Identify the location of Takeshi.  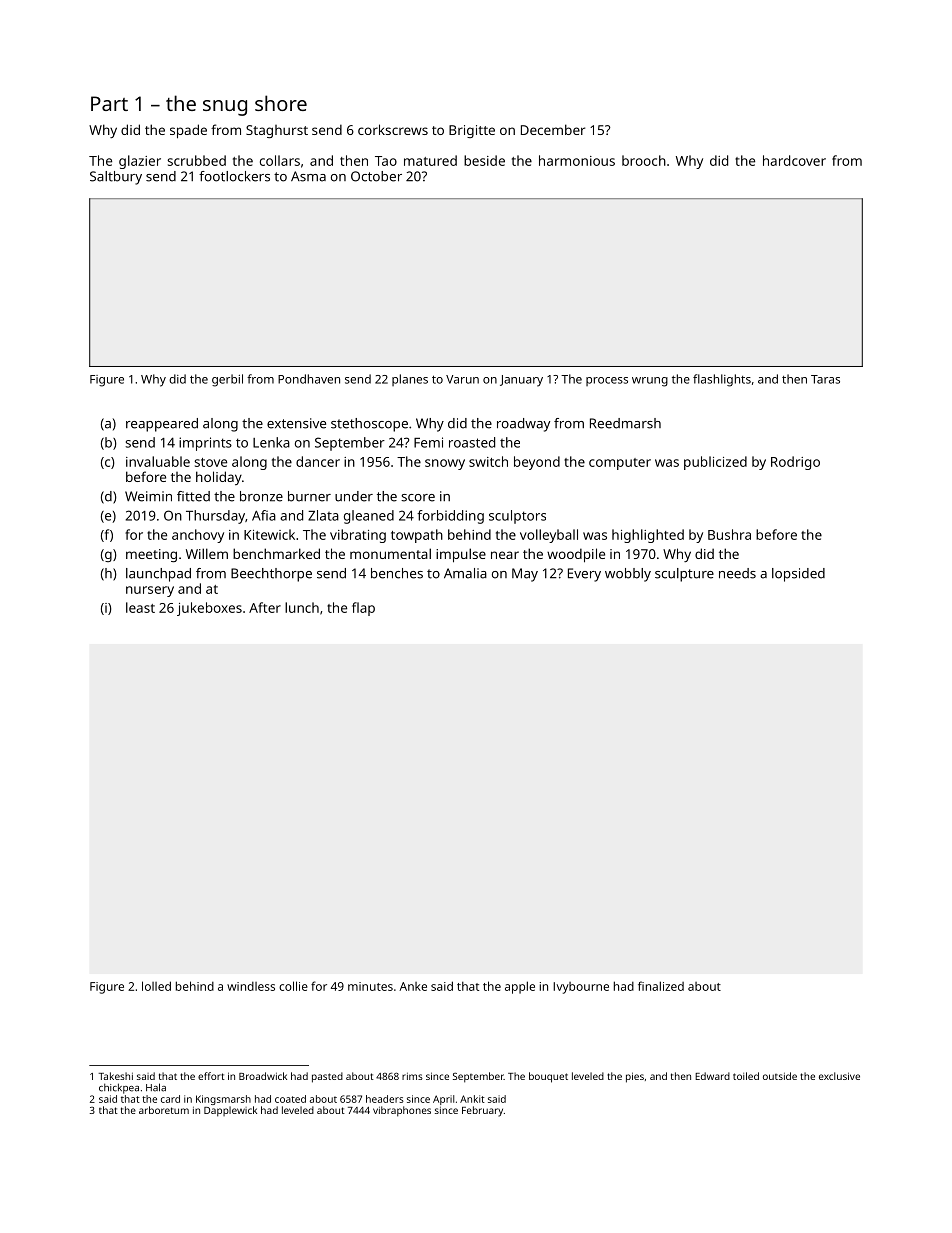
(116, 1076).
